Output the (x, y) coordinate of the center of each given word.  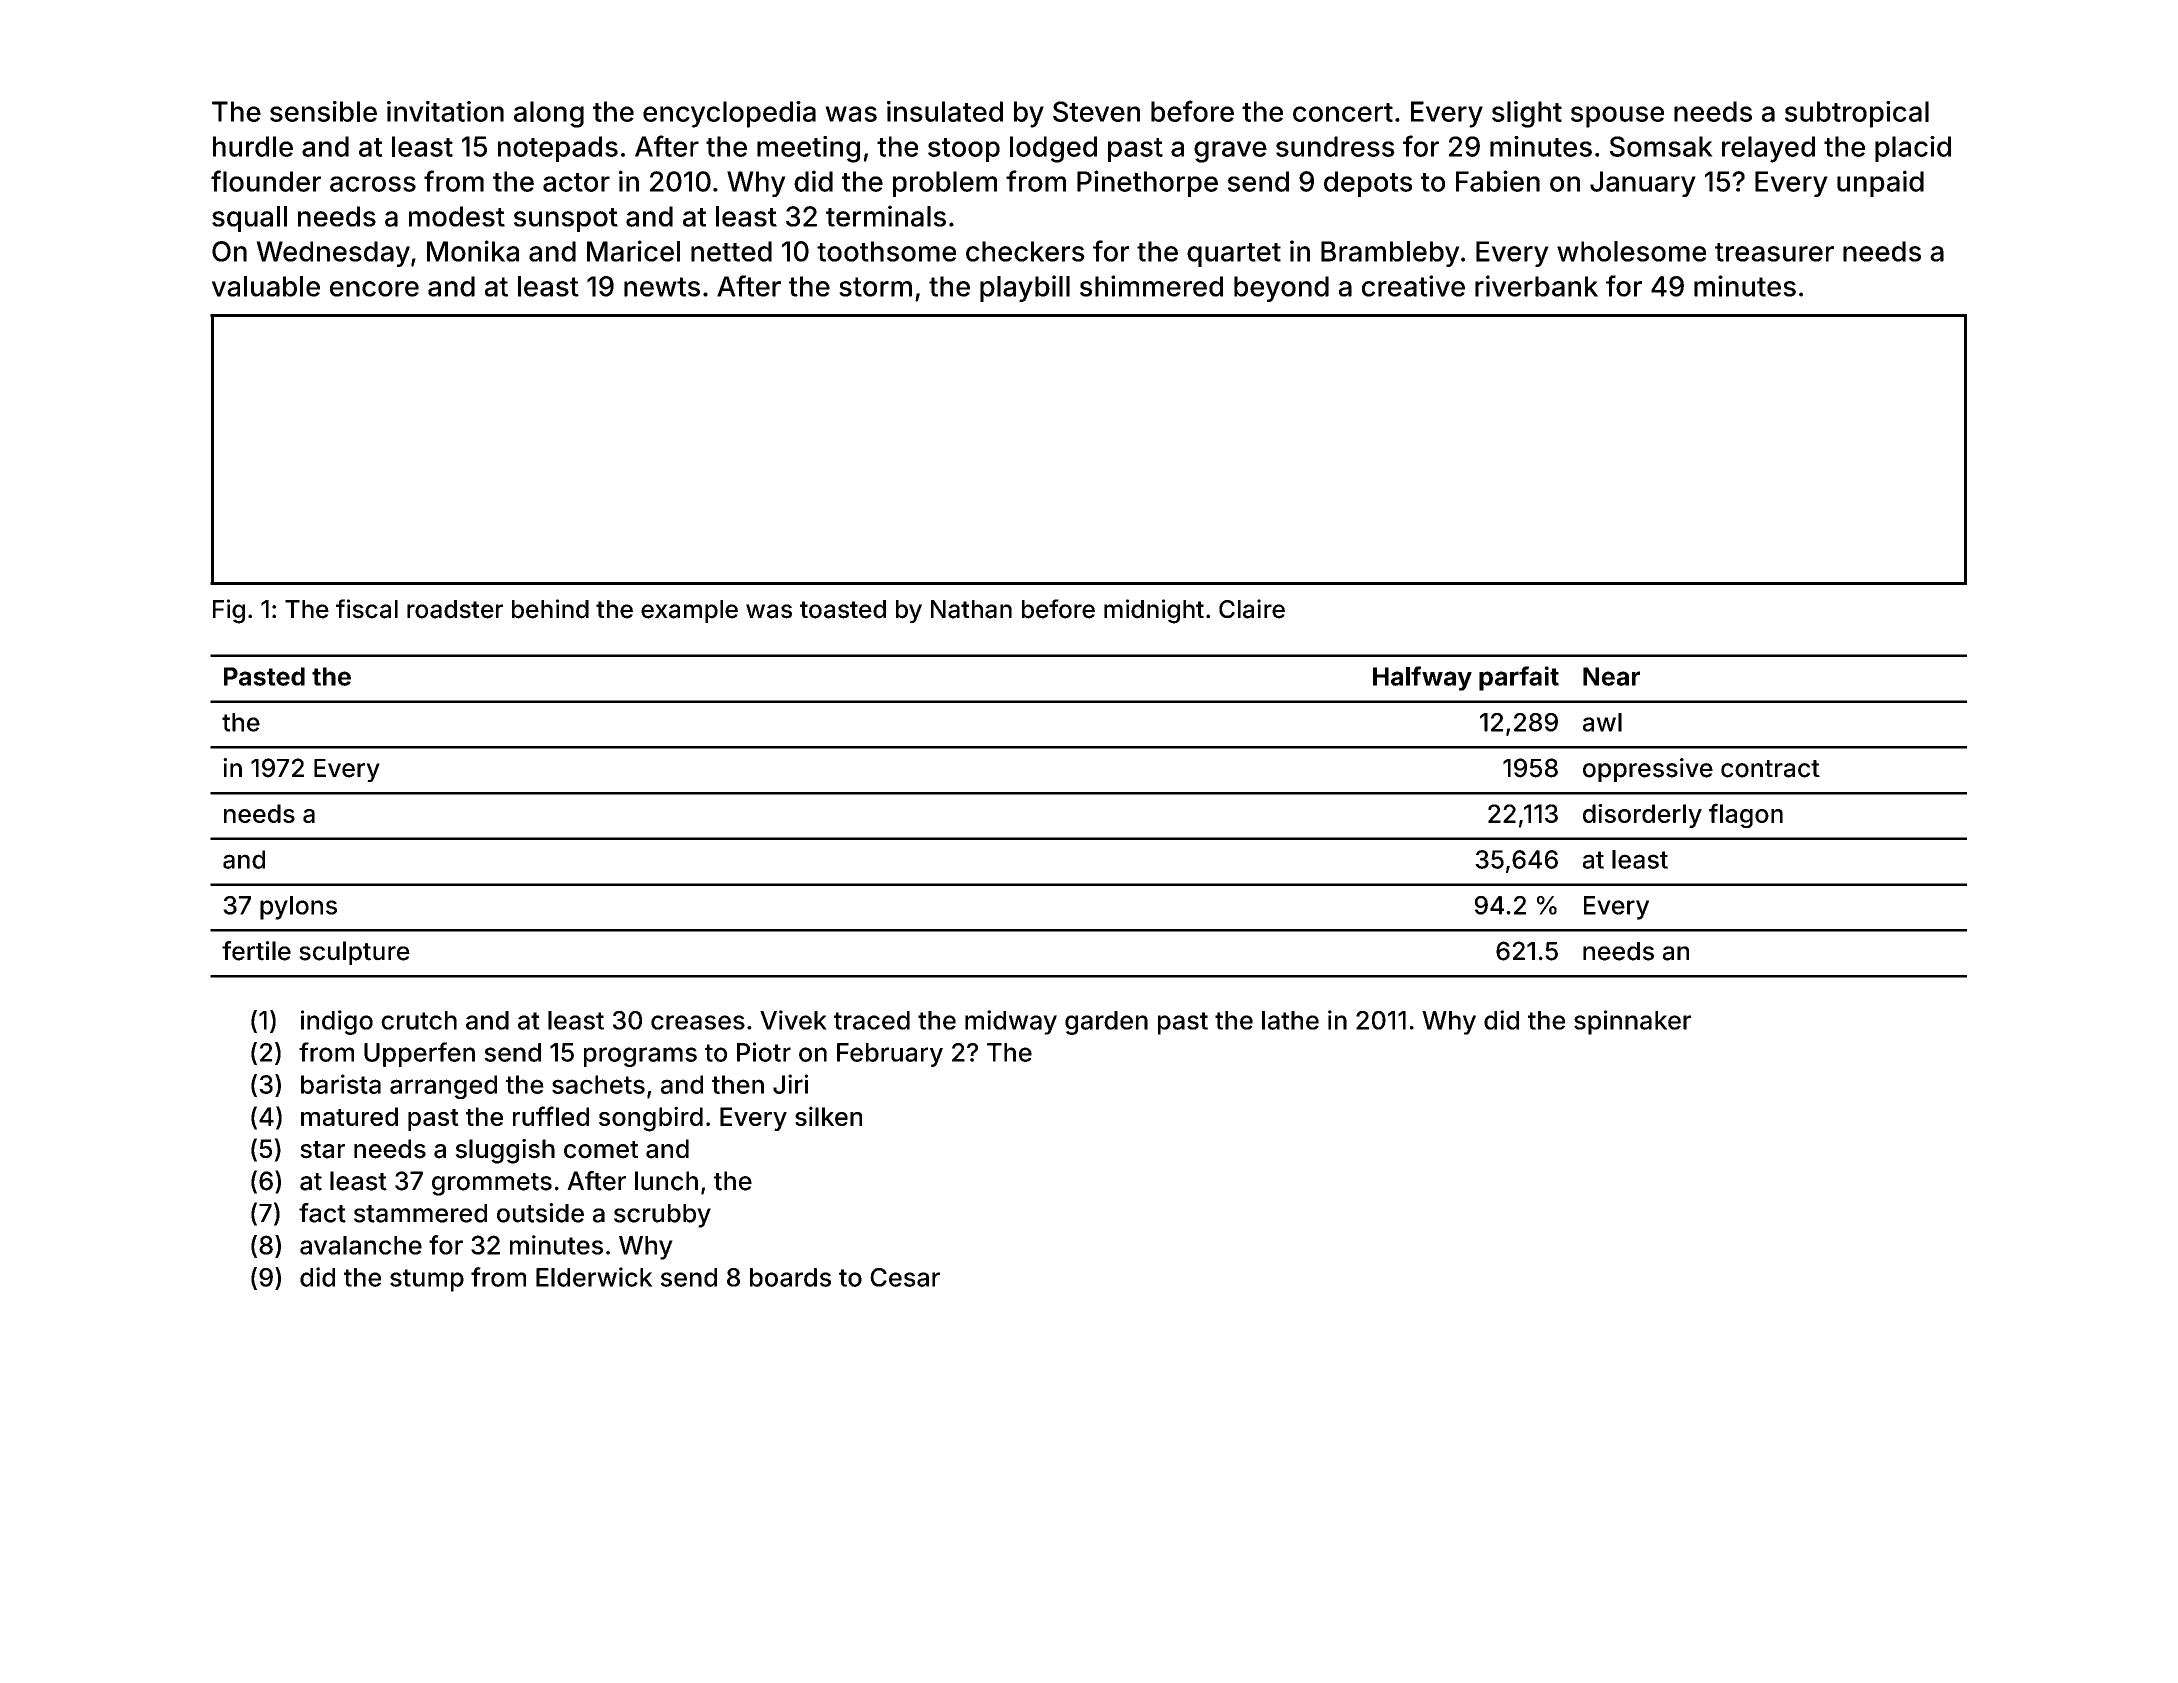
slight (1527, 114)
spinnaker (1632, 1022)
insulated (945, 111)
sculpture (354, 953)
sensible (323, 111)
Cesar (905, 1277)
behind (550, 609)
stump (427, 1280)
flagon (1746, 815)
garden (1106, 1023)
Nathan (971, 609)
